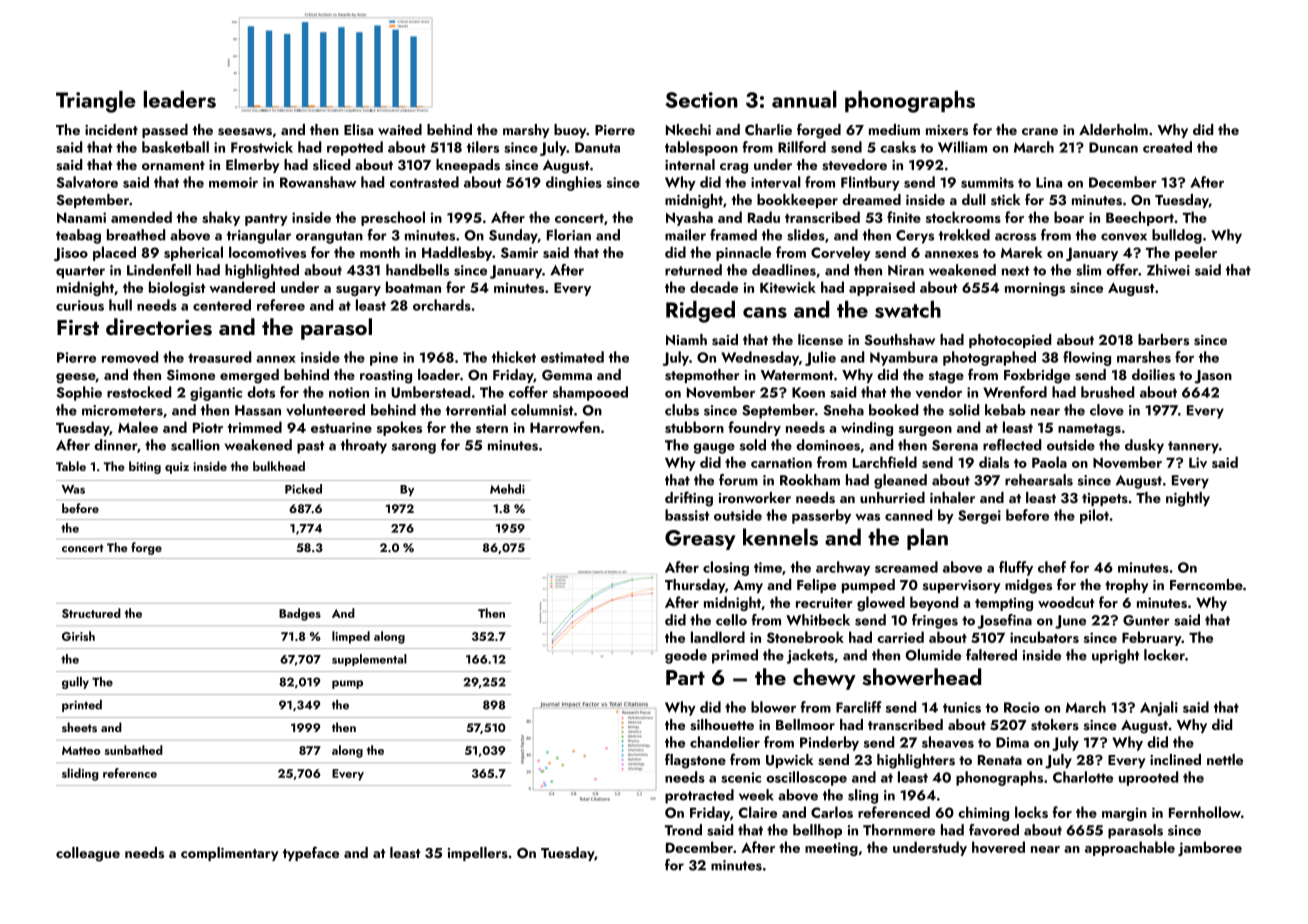 The height and width of the page is (924, 1308). What do you see at coordinates (180, 99) in the page?
I see `leaders` at bounding box center [180, 99].
